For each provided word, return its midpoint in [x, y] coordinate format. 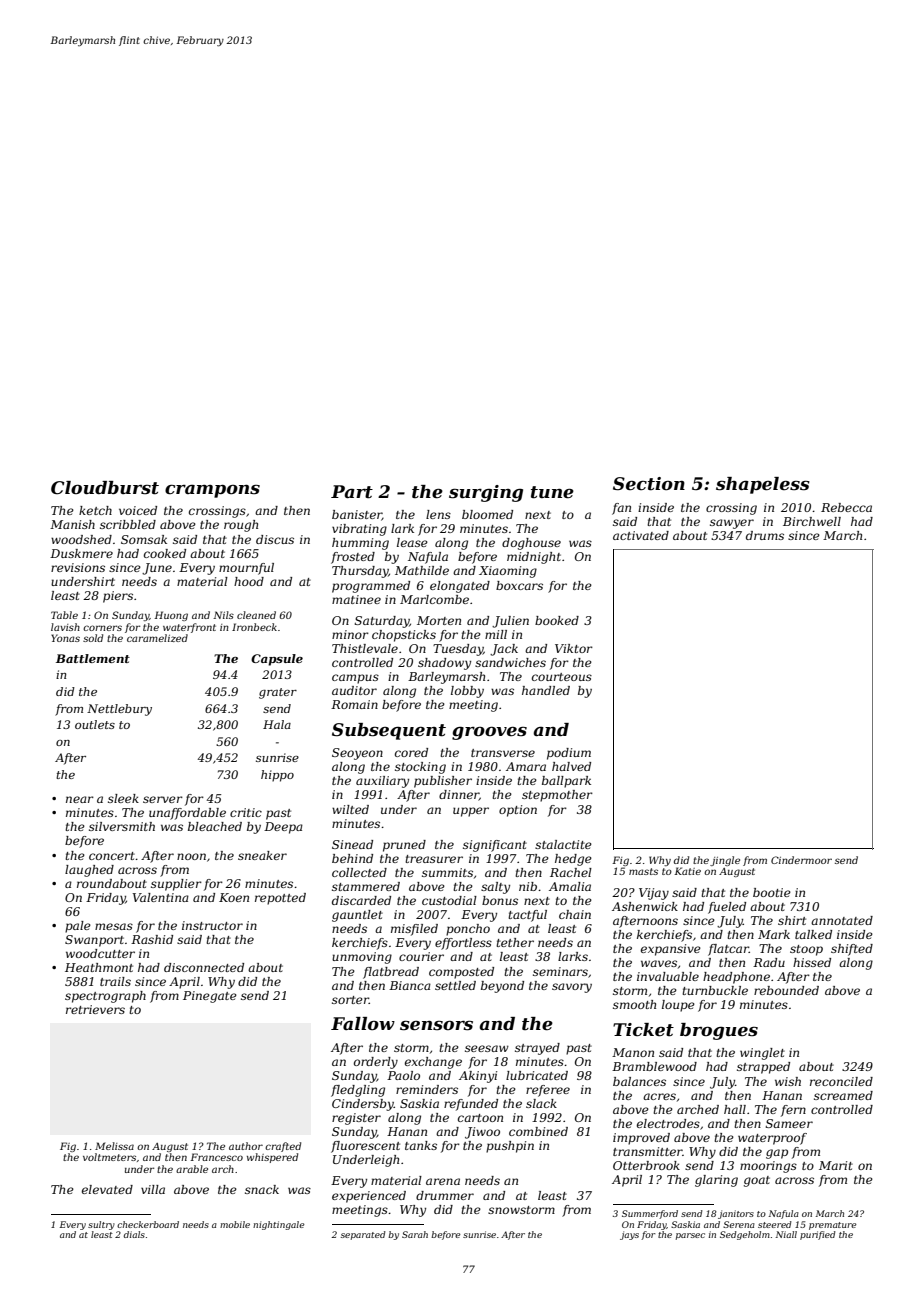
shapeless [763, 485]
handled [546, 690]
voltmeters [109, 1157]
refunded [471, 1105]
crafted [283, 1147]
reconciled [841, 1081]
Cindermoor [801, 860]
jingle [725, 861]
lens [438, 514]
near [80, 799]
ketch [95, 510]
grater [278, 693]
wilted [350, 809]
